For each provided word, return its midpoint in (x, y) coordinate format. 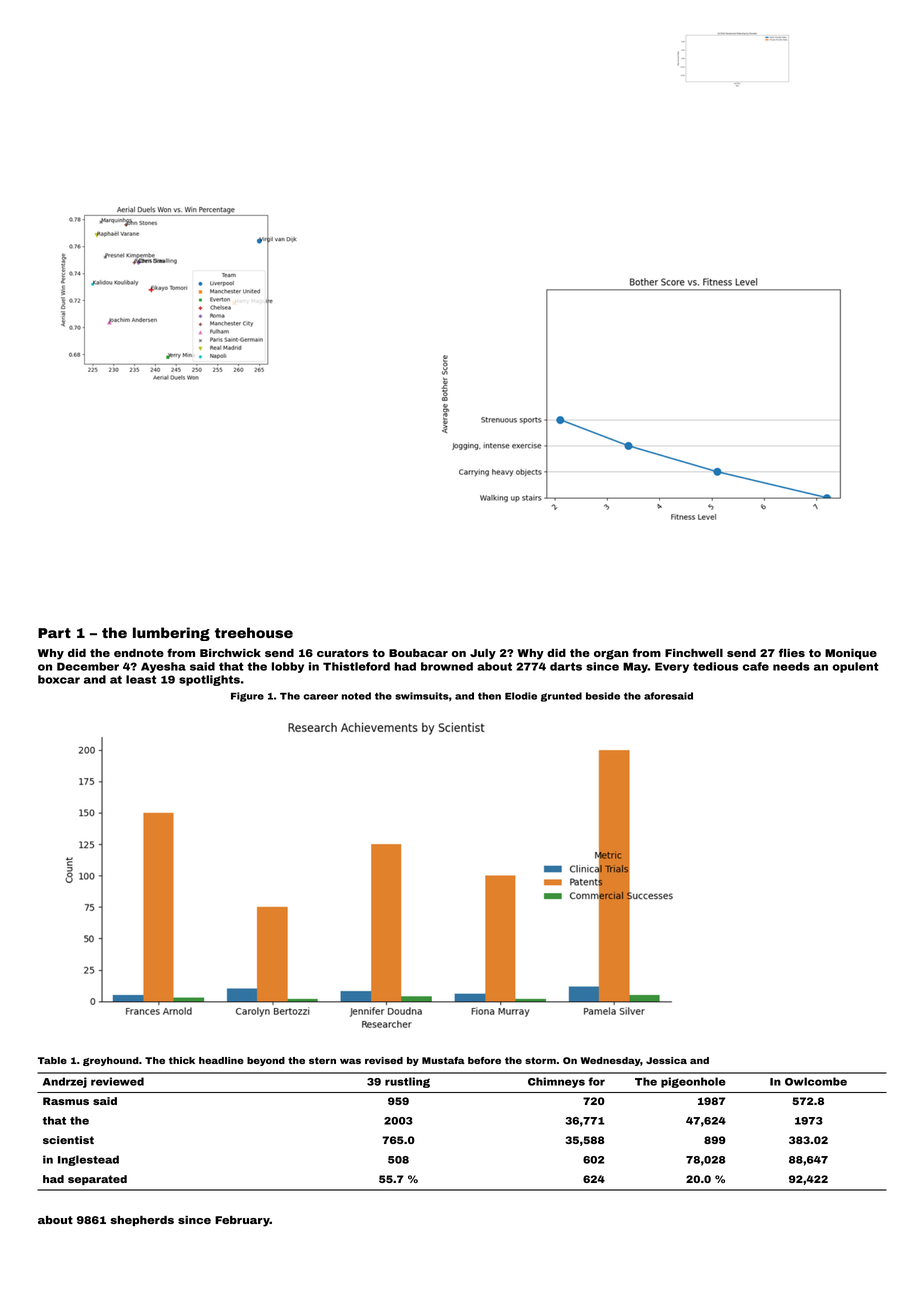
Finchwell (694, 653)
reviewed (117, 1081)
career (320, 697)
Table (52, 1060)
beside (603, 696)
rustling (407, 1082)
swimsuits (422, 696)
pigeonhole (693, 1082)
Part (54, 633)
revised (384, 1060)
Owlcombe (816, 1081)
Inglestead (88, 1160)
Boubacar (418, 653)
